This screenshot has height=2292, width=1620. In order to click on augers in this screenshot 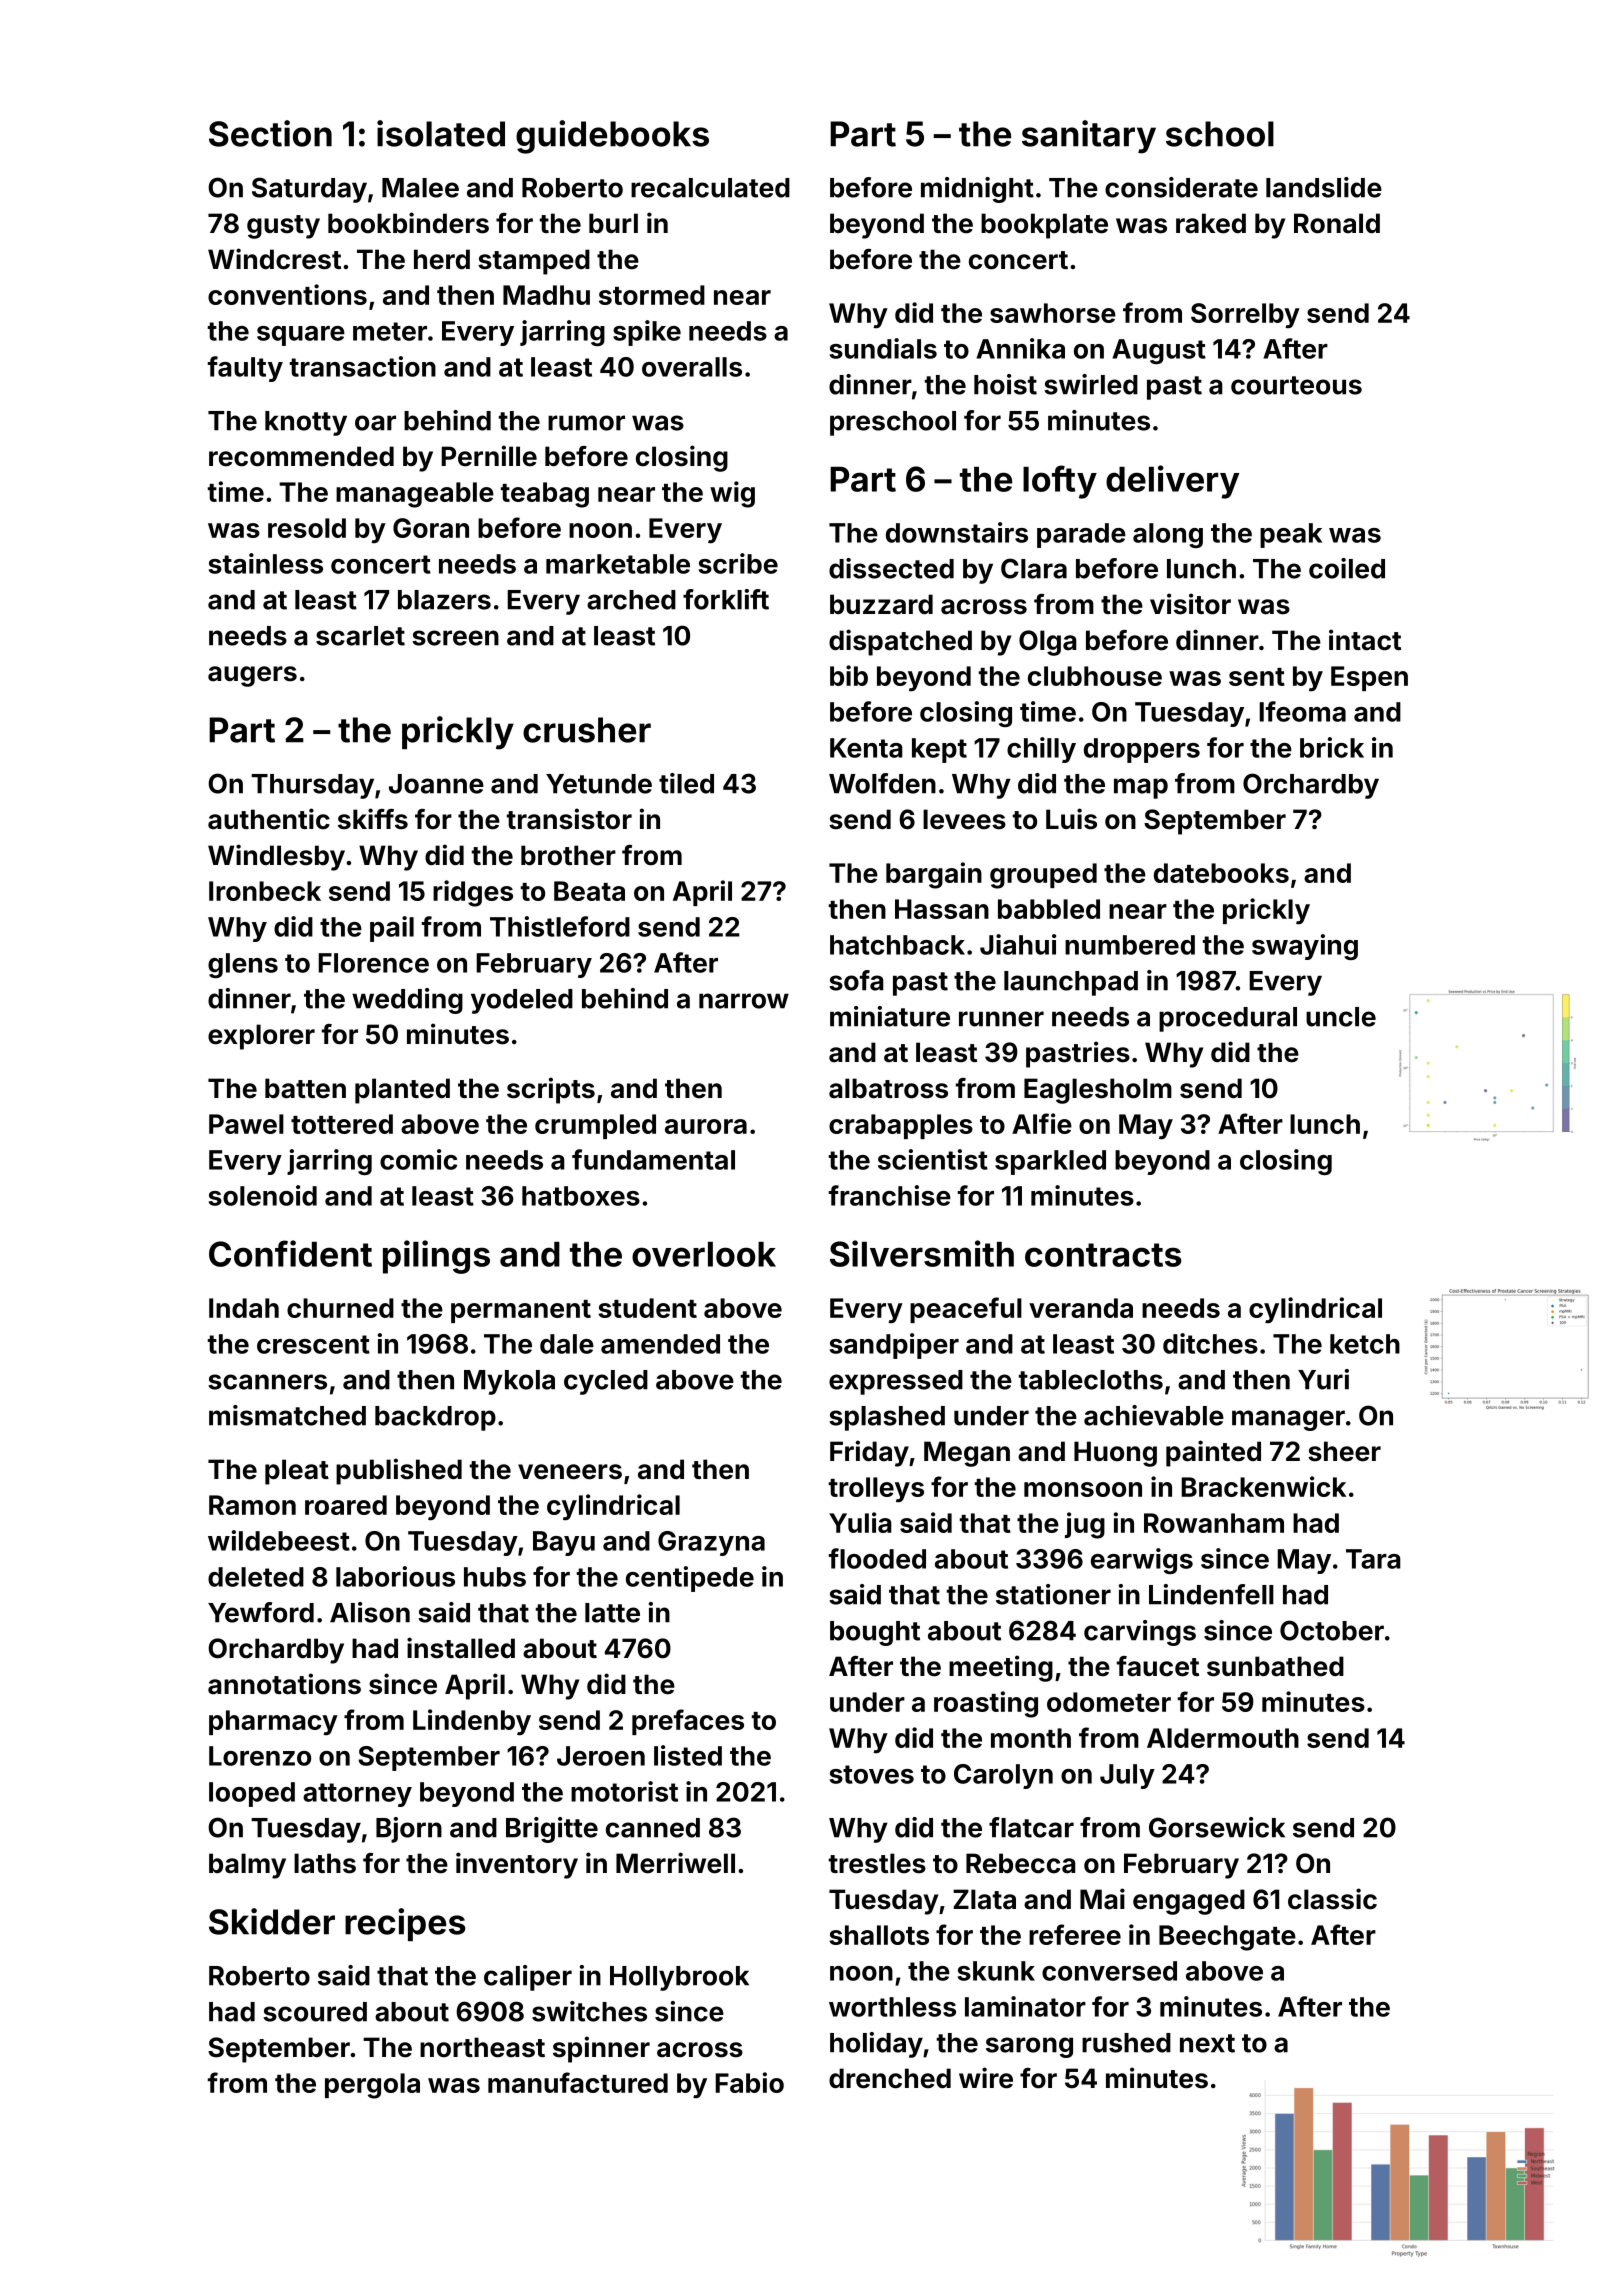, I will do `click(252, 676)`.
